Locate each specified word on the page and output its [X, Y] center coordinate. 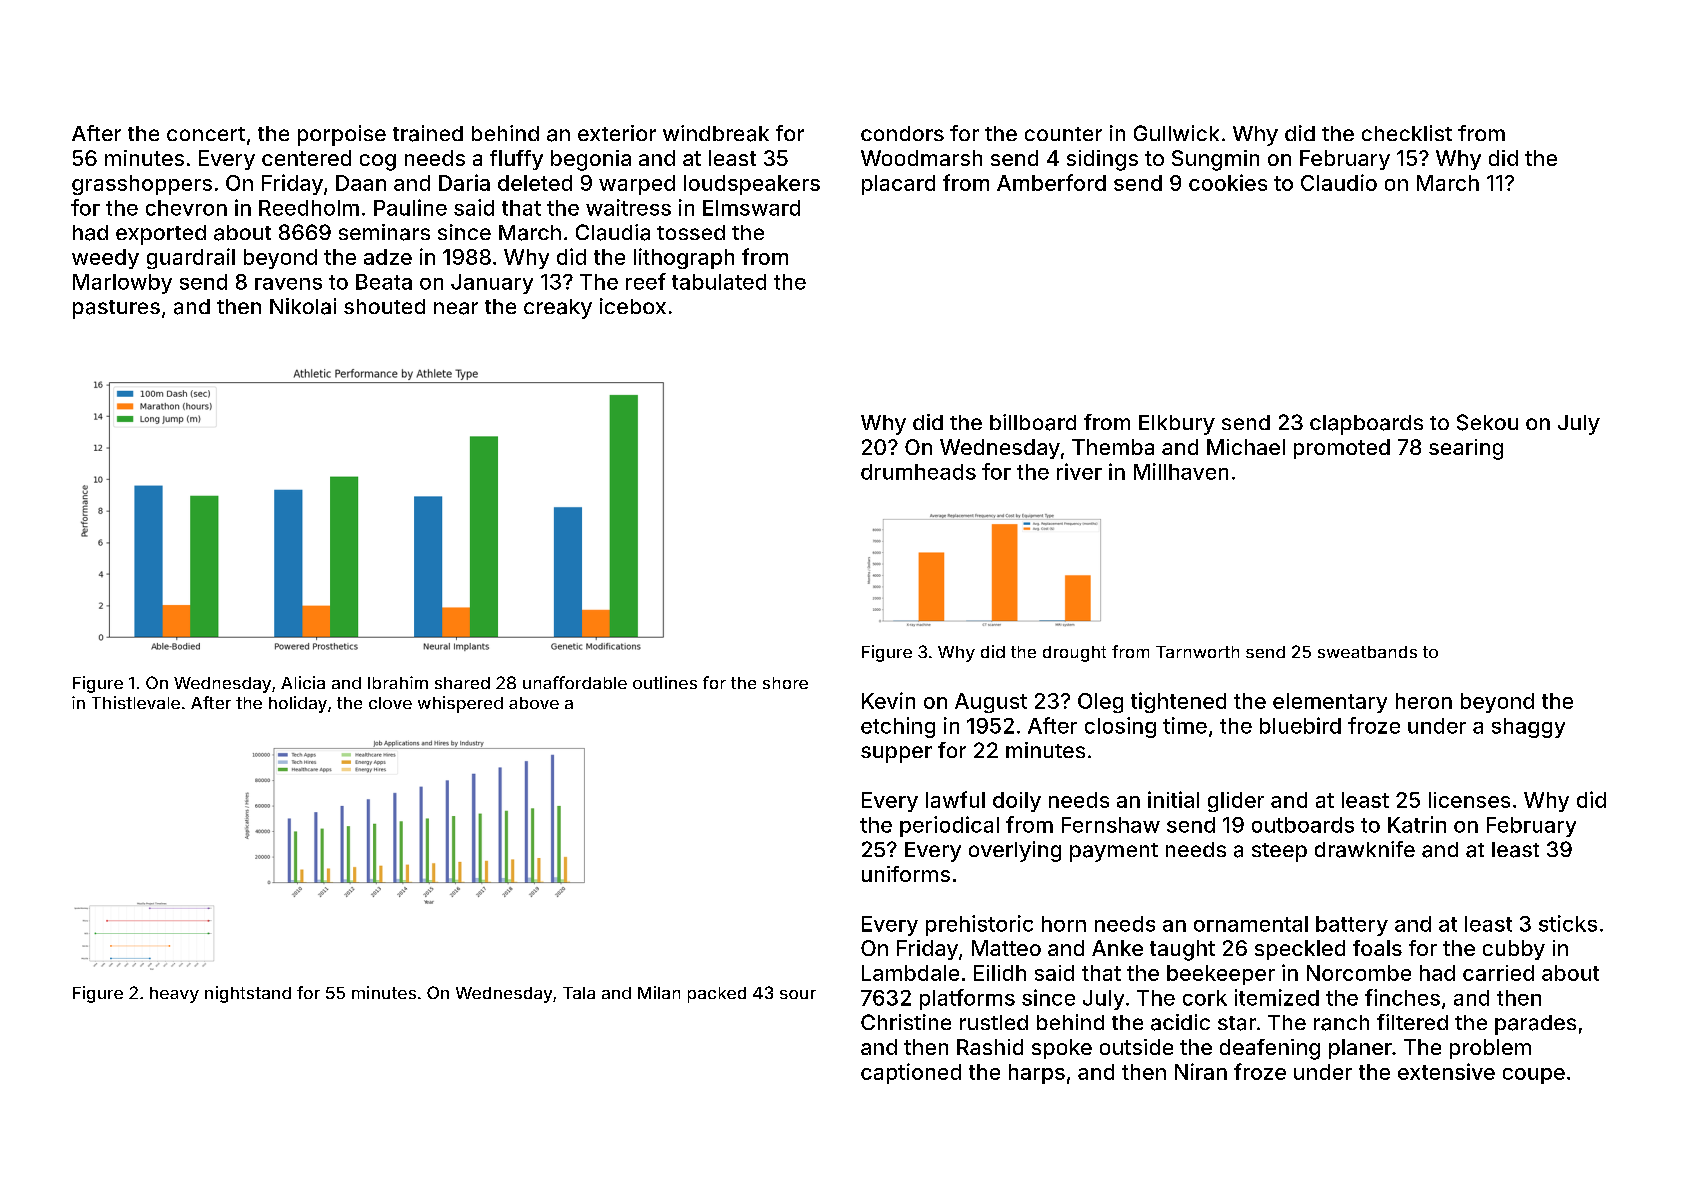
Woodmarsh [921, 158]
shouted [384, 306]
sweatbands [1367, 652]
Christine [906, 1022]
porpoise [342, 135]
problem [1490, 1049]
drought [1074, 654]
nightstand [248, 994]
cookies [1228, 182]
